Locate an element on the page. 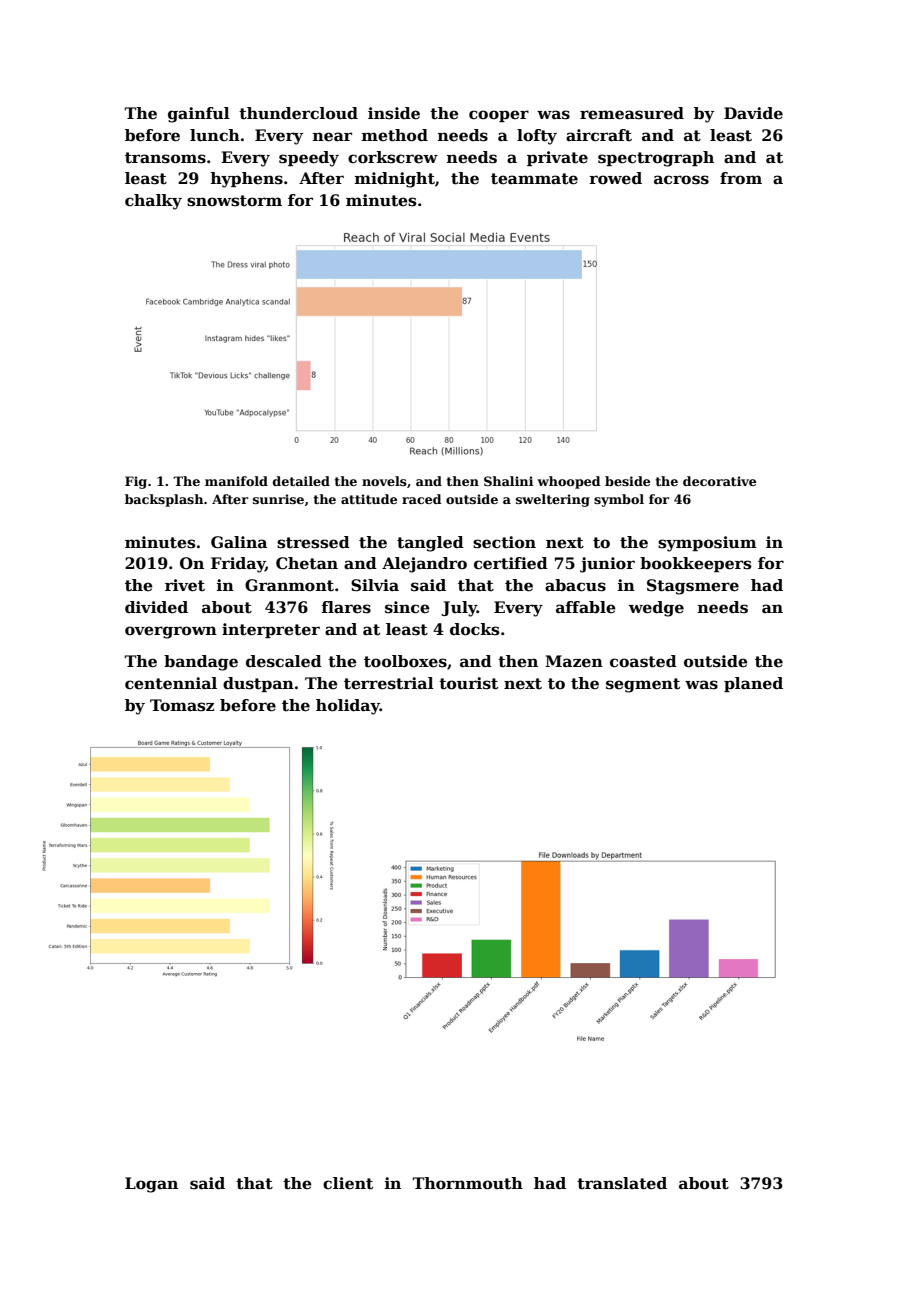 This image has width=908, height=1316. gainful is located at coordinates (199, 115).
